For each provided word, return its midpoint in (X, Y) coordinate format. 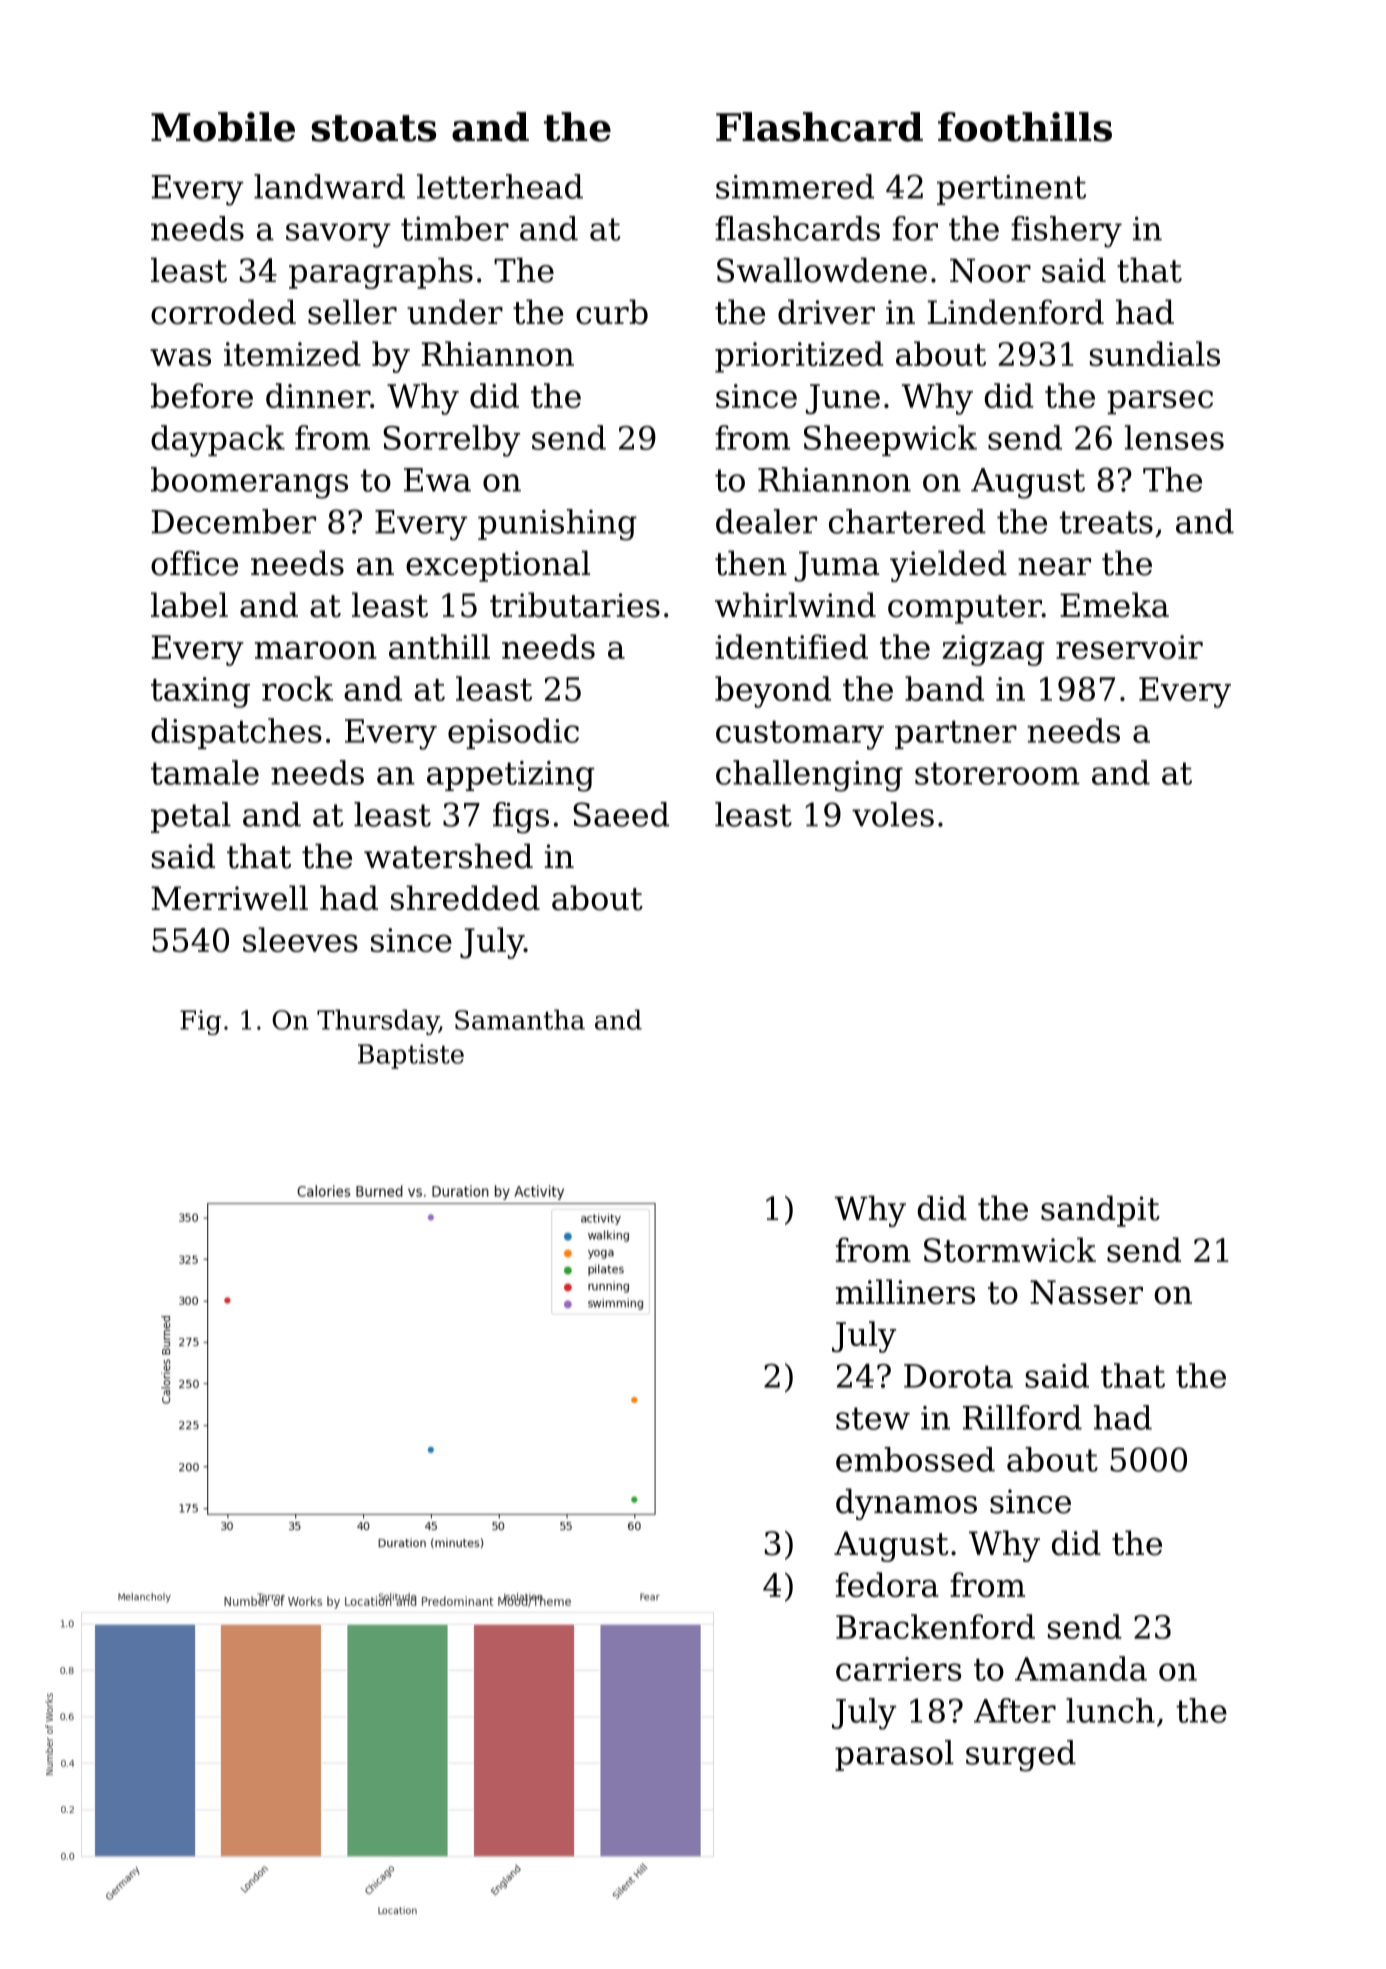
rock (297, 688)
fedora (887, 1584)
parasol (894, 1755)
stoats (374, 128)
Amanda (1081, 1668)
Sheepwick (890, 440)
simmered (795, 186)
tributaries (575, 605)
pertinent (1011, 190)
